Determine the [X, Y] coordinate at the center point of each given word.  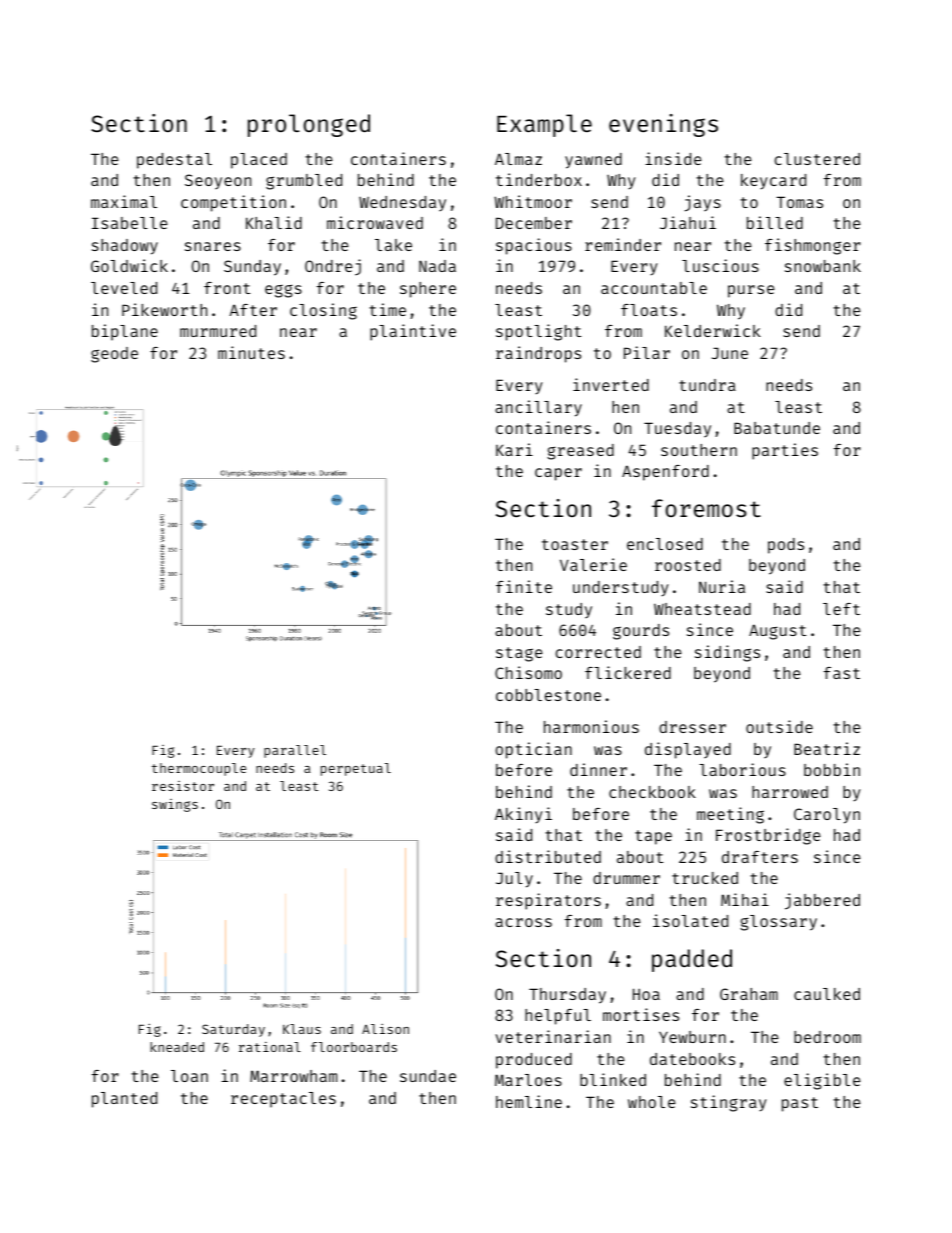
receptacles [283, 1100]
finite [524, 586]
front [227, 288]
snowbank [823, 266]
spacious [534, 246]
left [841, 609]
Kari [514, 449]
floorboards [354, 1047]
